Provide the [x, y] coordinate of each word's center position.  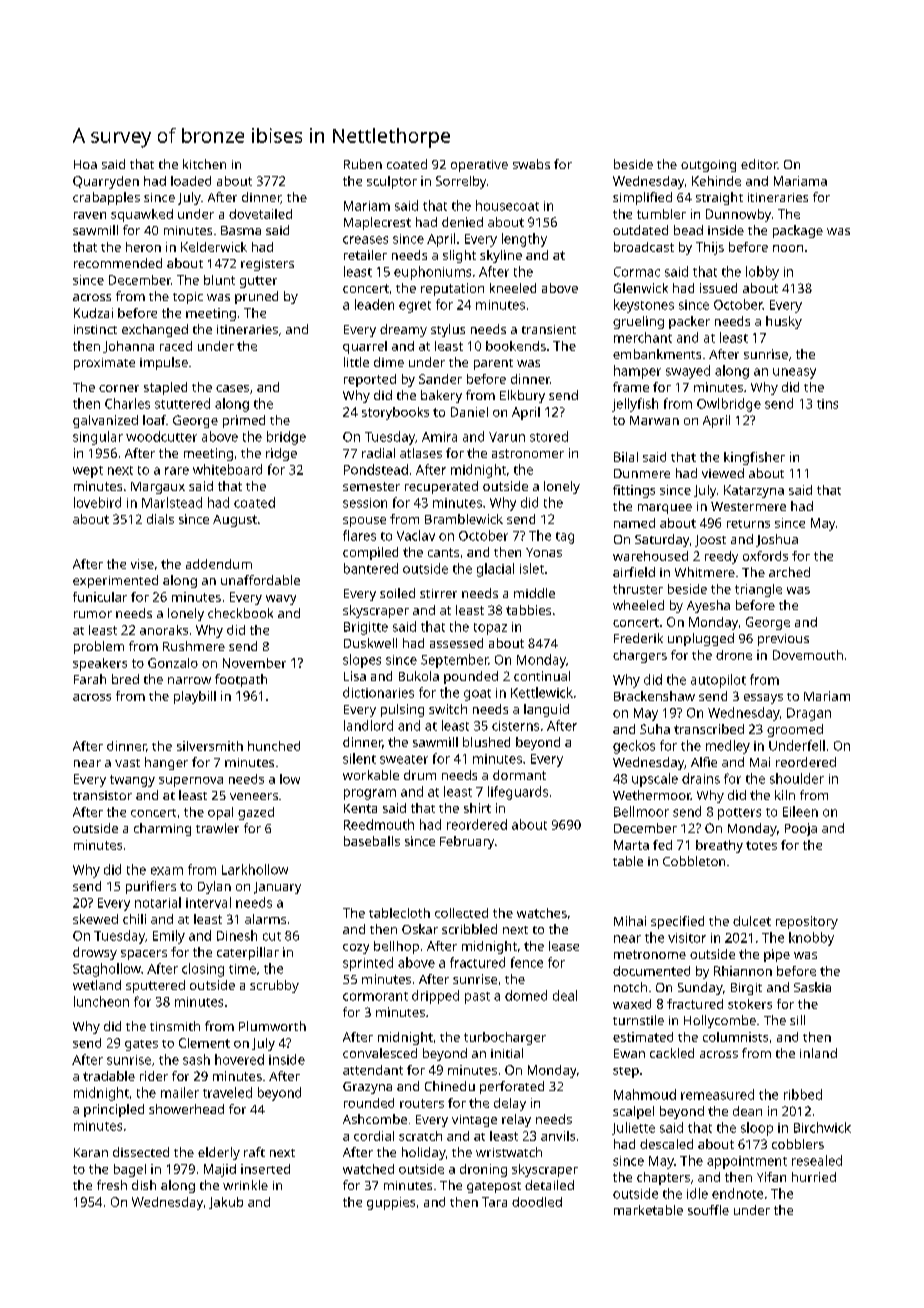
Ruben [363, 164]
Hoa [85, 164]
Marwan [654, 420]
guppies [391, 1203]
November [254, 663]
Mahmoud [645, 1094]
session [365, 503]
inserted [265, 1169]
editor [759, 164]
